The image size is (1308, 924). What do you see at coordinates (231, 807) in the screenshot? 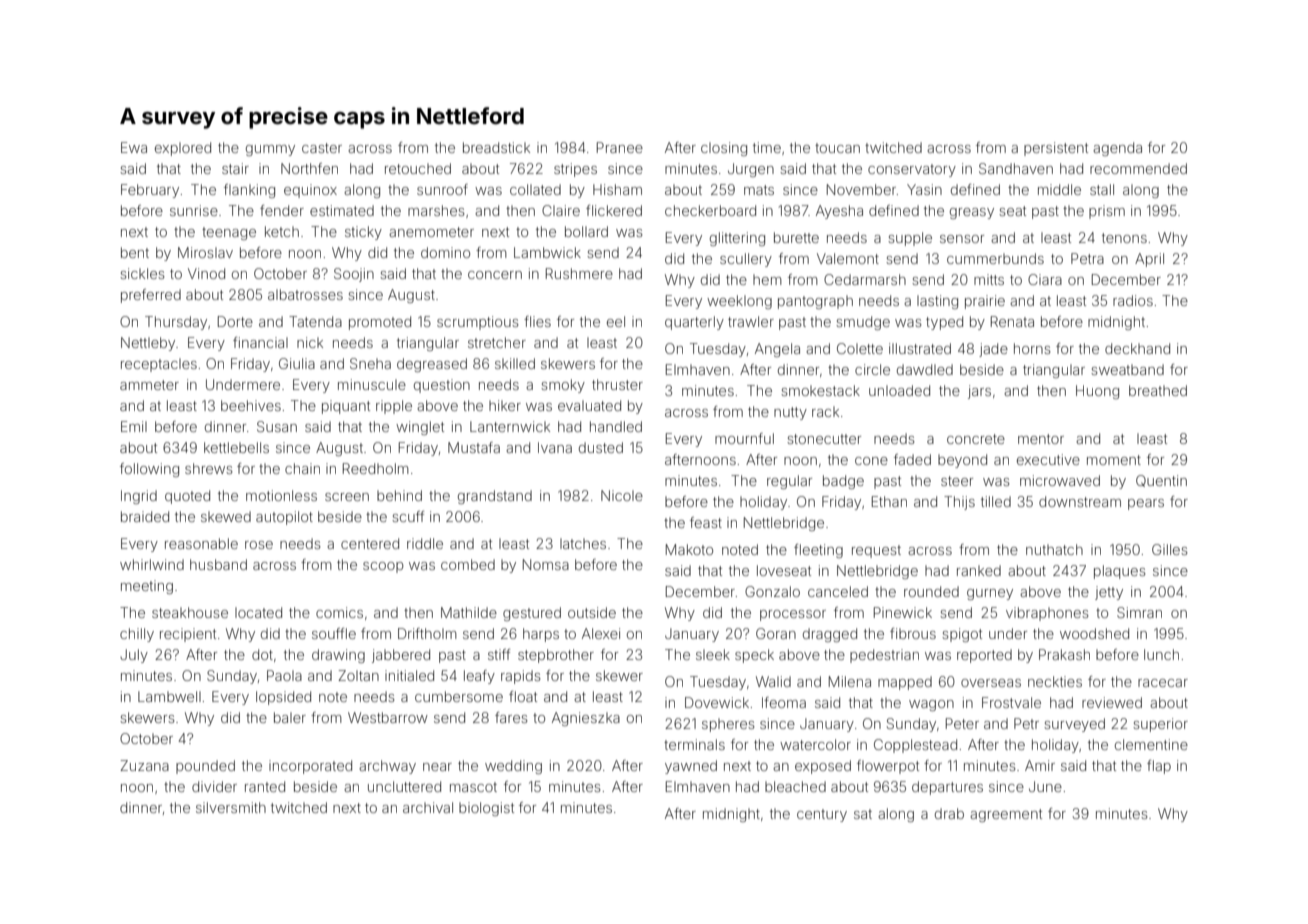
I see `silversmith` at bounding box center [231, 807].
